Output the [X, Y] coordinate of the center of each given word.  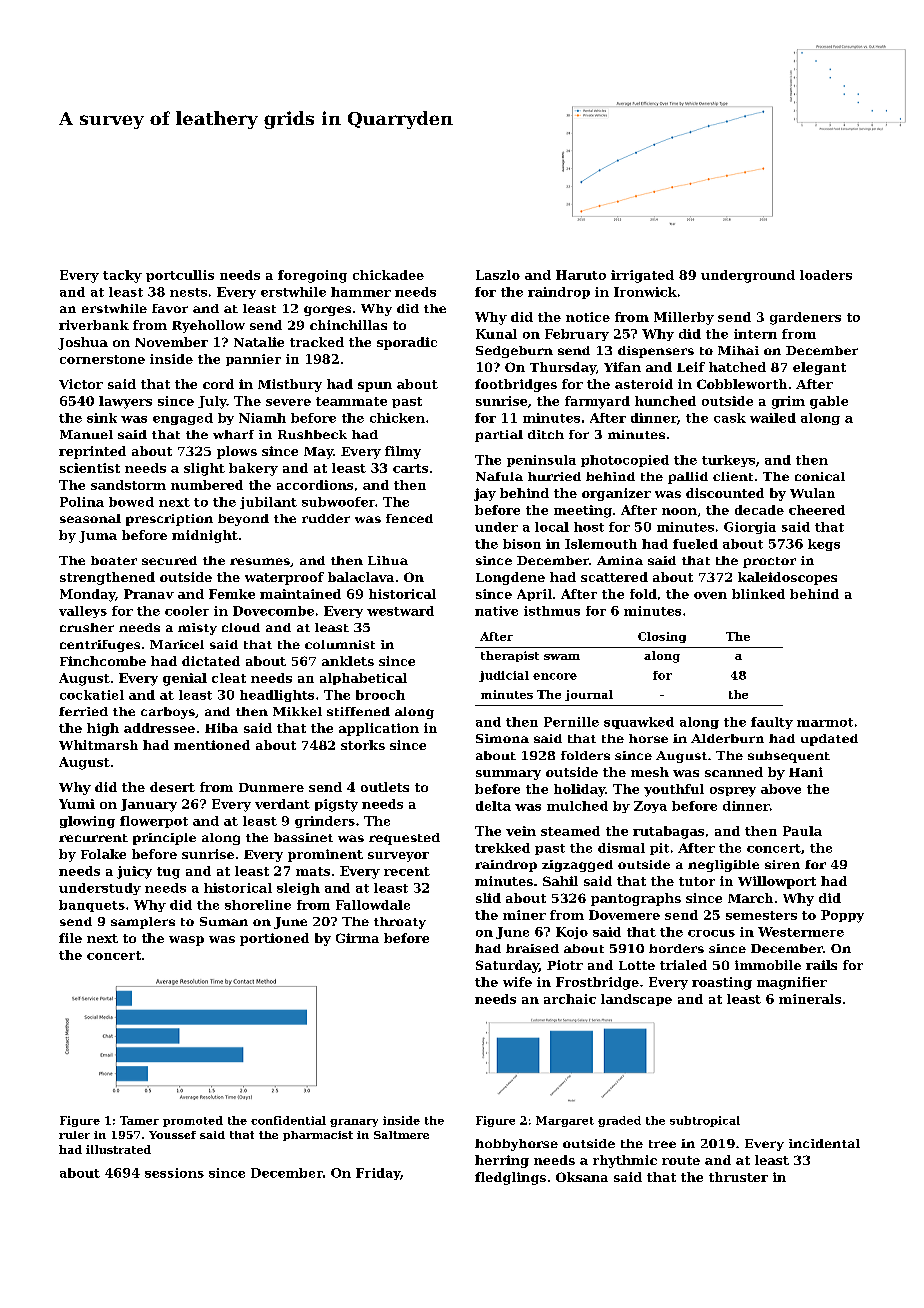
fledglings [510, 1178]
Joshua [83, 343]
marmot [825, 722]
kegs [824, 545]
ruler [74, 1135]
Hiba [221, 728]
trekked [502, 848]
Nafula [499, 476]
